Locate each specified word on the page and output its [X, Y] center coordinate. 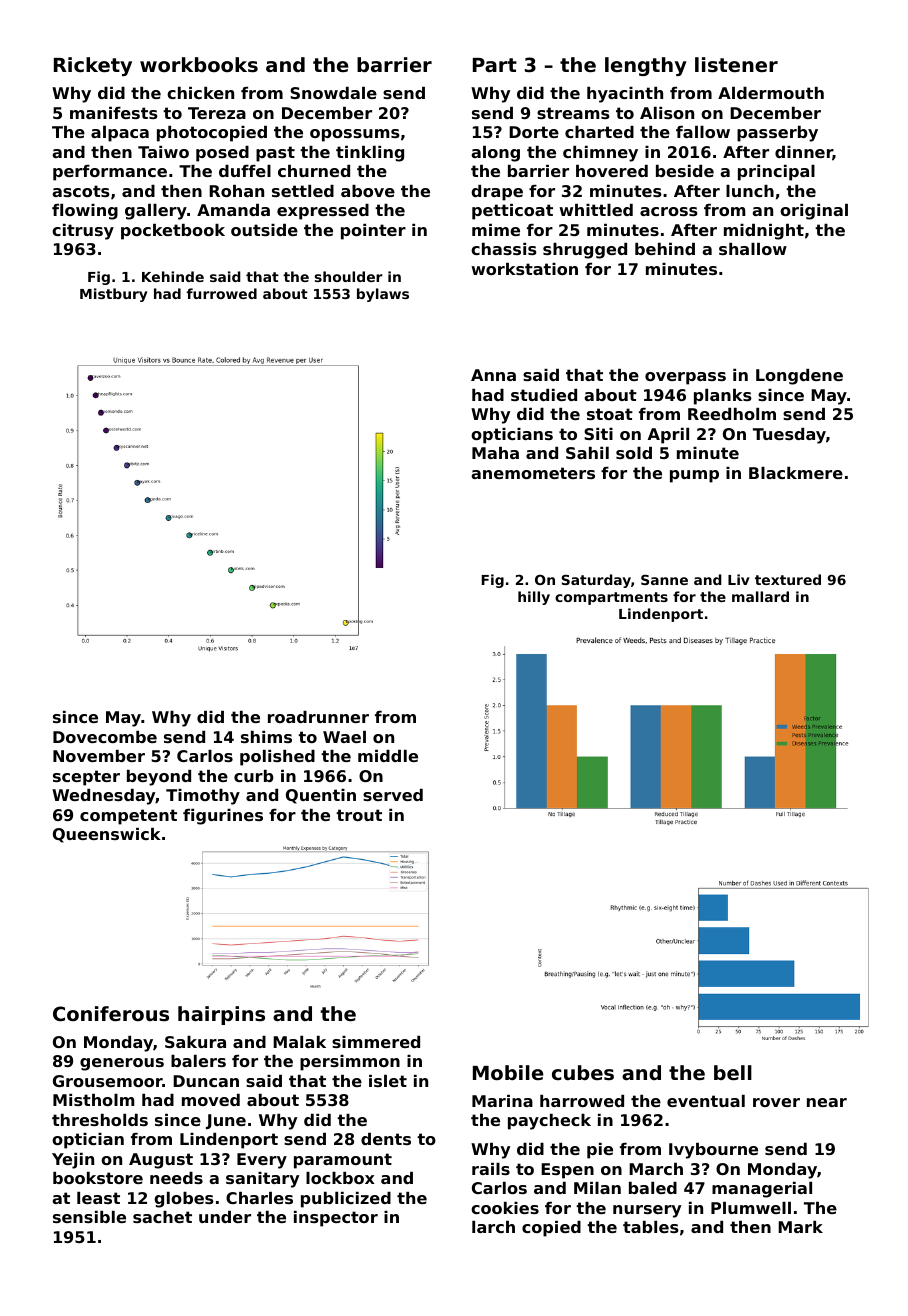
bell [733, 1072]
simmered [376, 1042]
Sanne [664, 580]
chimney [600, 154]
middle [388, 756]
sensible [89, 1217]
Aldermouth [771, 93]
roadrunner [318, 717]
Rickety [93, 66]
